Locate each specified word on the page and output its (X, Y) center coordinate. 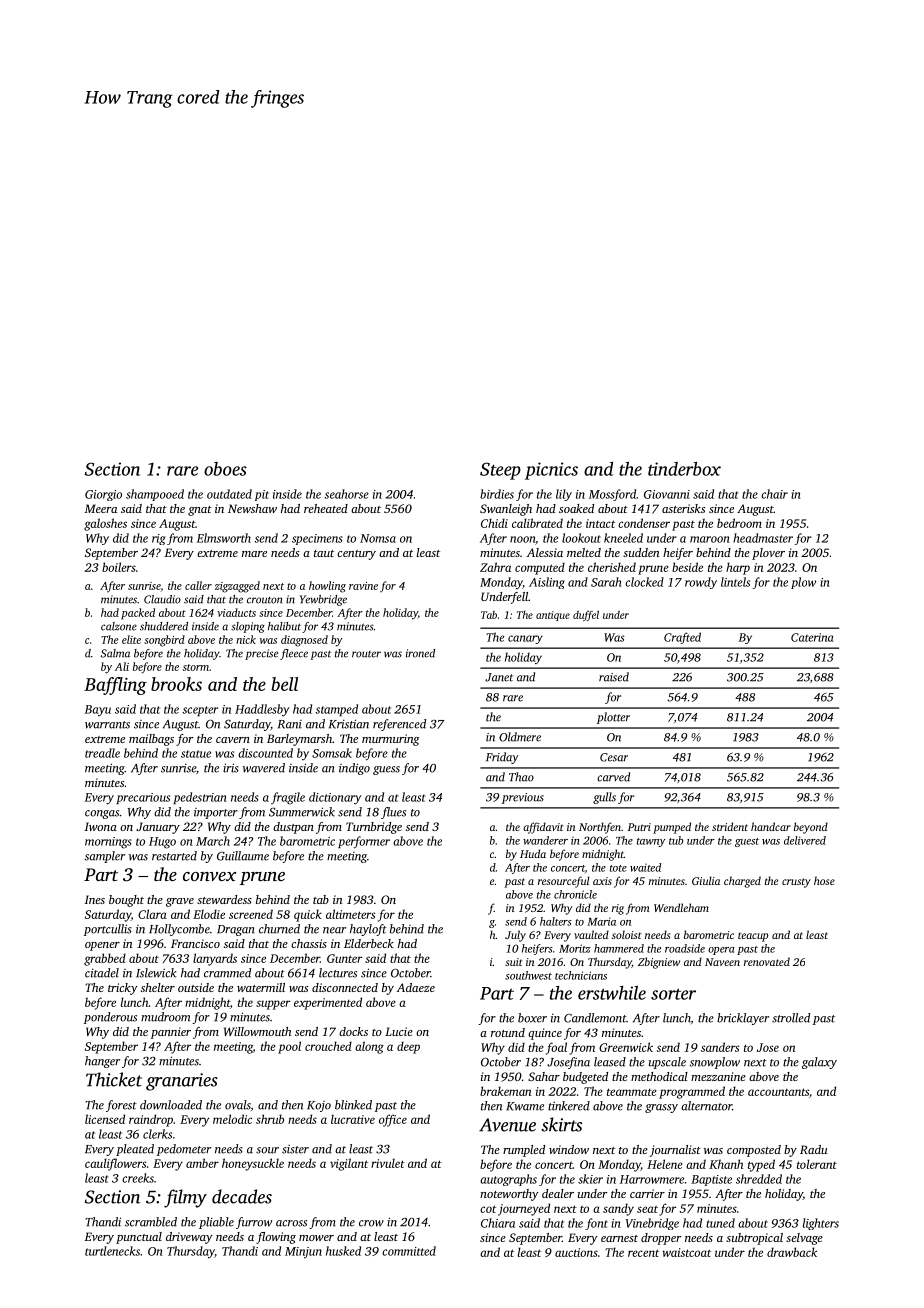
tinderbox (684, 469)
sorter (673, 994)
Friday (502, 758)
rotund (508, 1032)
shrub (270, 1119)
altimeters (350, 914)
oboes (225, 469)
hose (824, 880)
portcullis (108, 930)
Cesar (614, 757)
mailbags (151, 740)
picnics (551, 471)
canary (525, 639)
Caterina (812, 637)
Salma (115, 653)
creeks (138, 1178)
